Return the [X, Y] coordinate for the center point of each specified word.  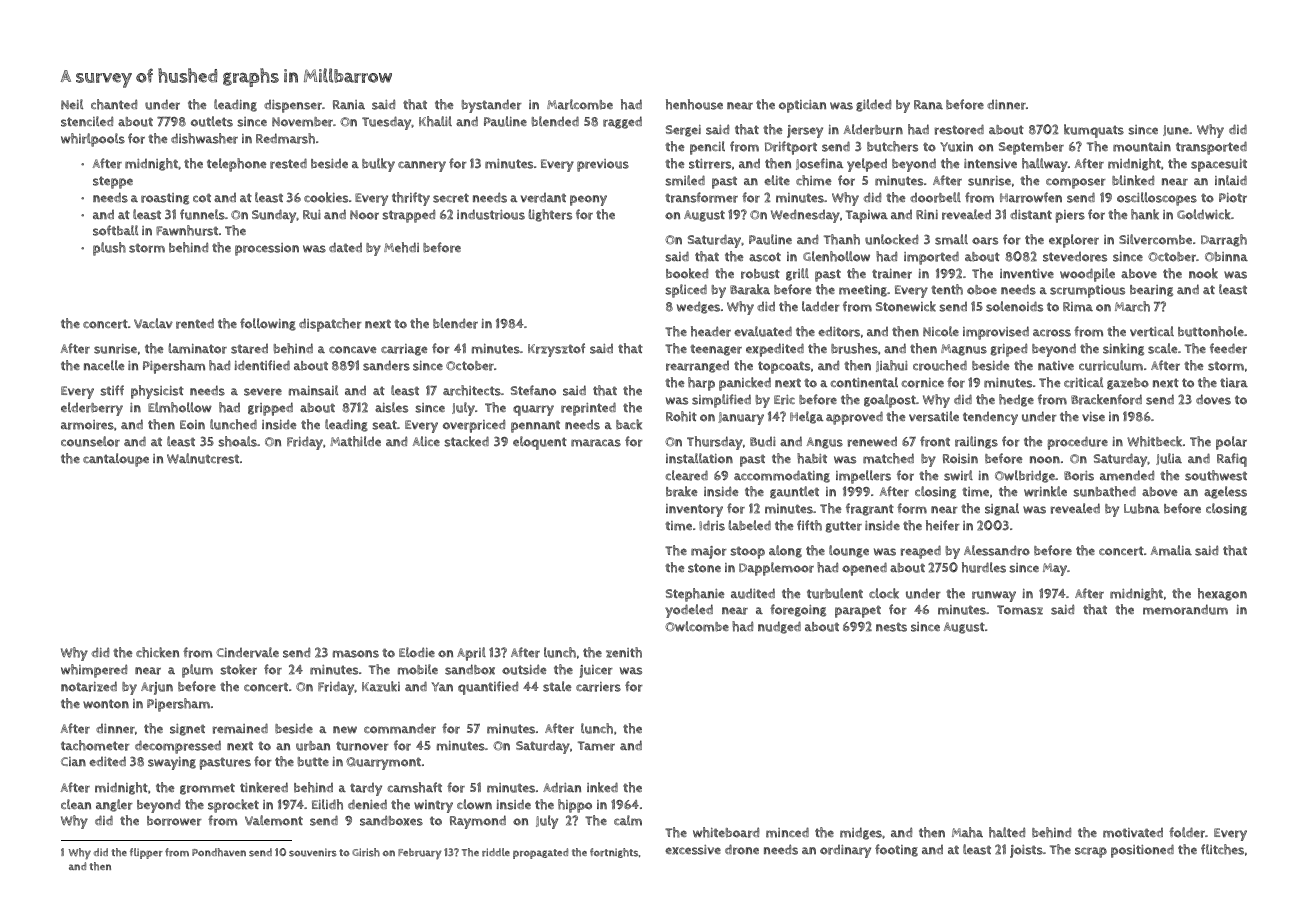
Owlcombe [697, 626]
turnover [362, 746]
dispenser [293, 106]
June [1176, 130]
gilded [873, 105]
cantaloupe [116, 460]
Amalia [1171, 550]
